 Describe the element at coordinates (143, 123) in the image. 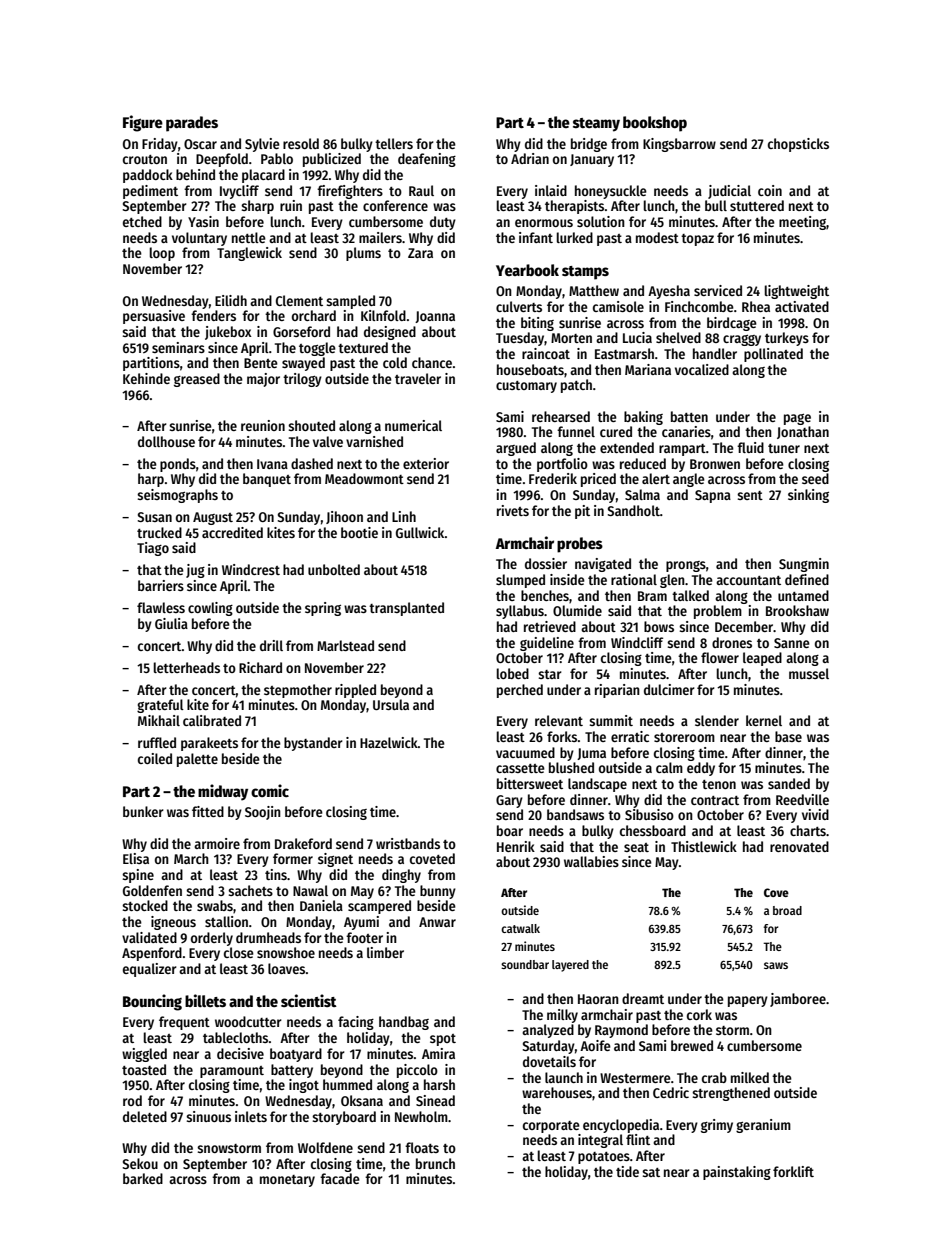

I see `Figure` at that location.
